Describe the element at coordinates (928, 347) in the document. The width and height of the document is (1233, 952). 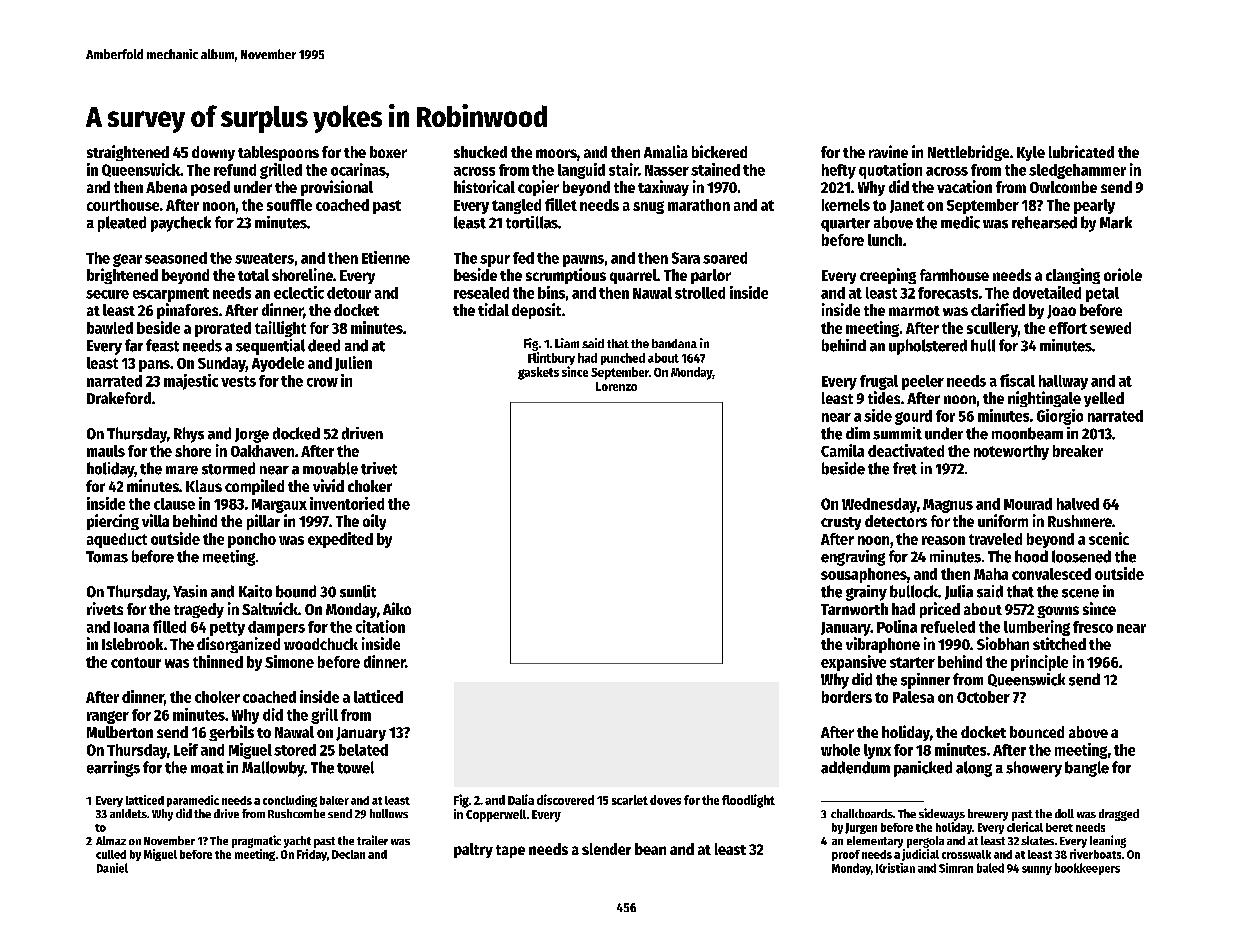
I see `upholstered` at that location.
